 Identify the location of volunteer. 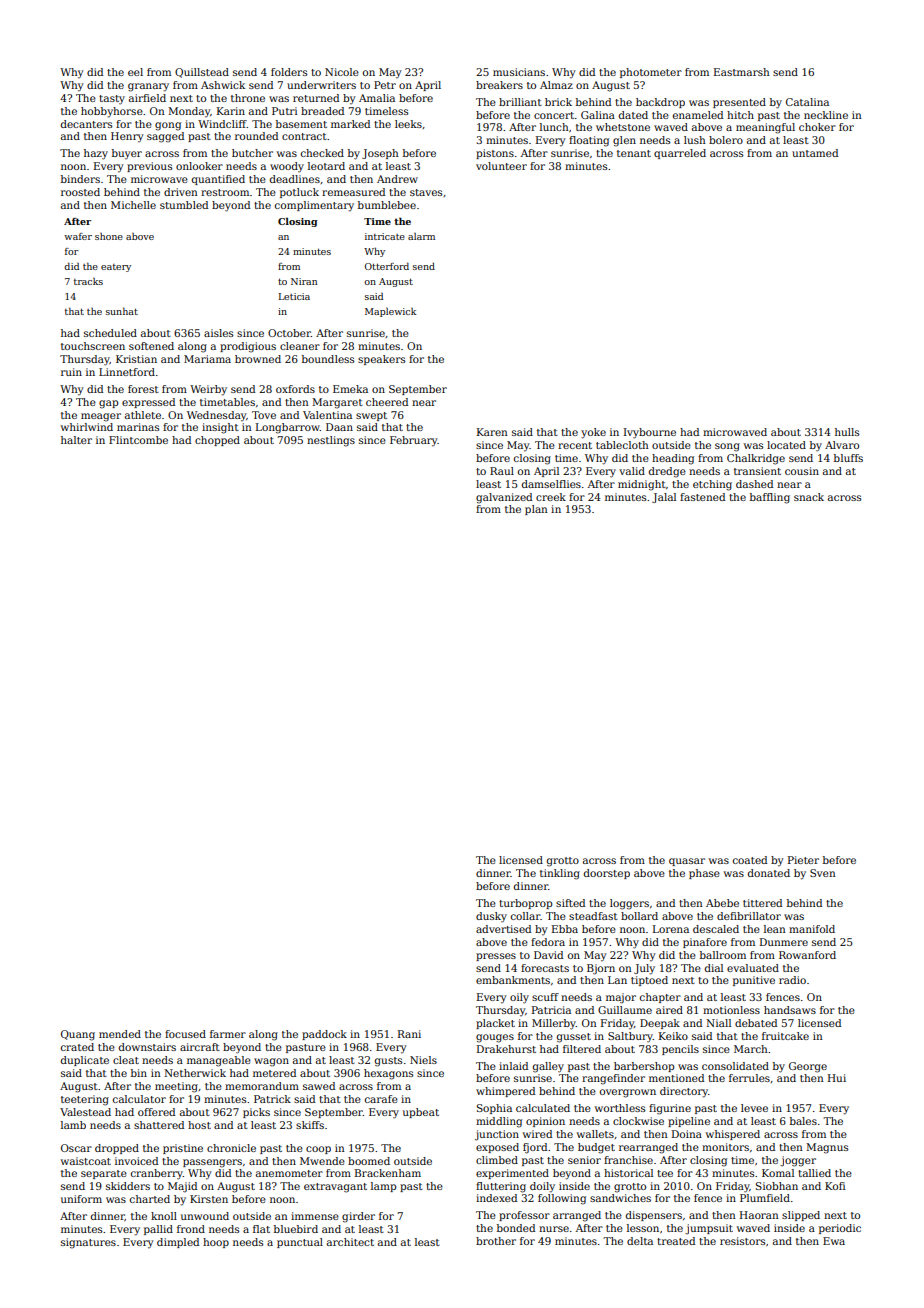
(501, 166).
